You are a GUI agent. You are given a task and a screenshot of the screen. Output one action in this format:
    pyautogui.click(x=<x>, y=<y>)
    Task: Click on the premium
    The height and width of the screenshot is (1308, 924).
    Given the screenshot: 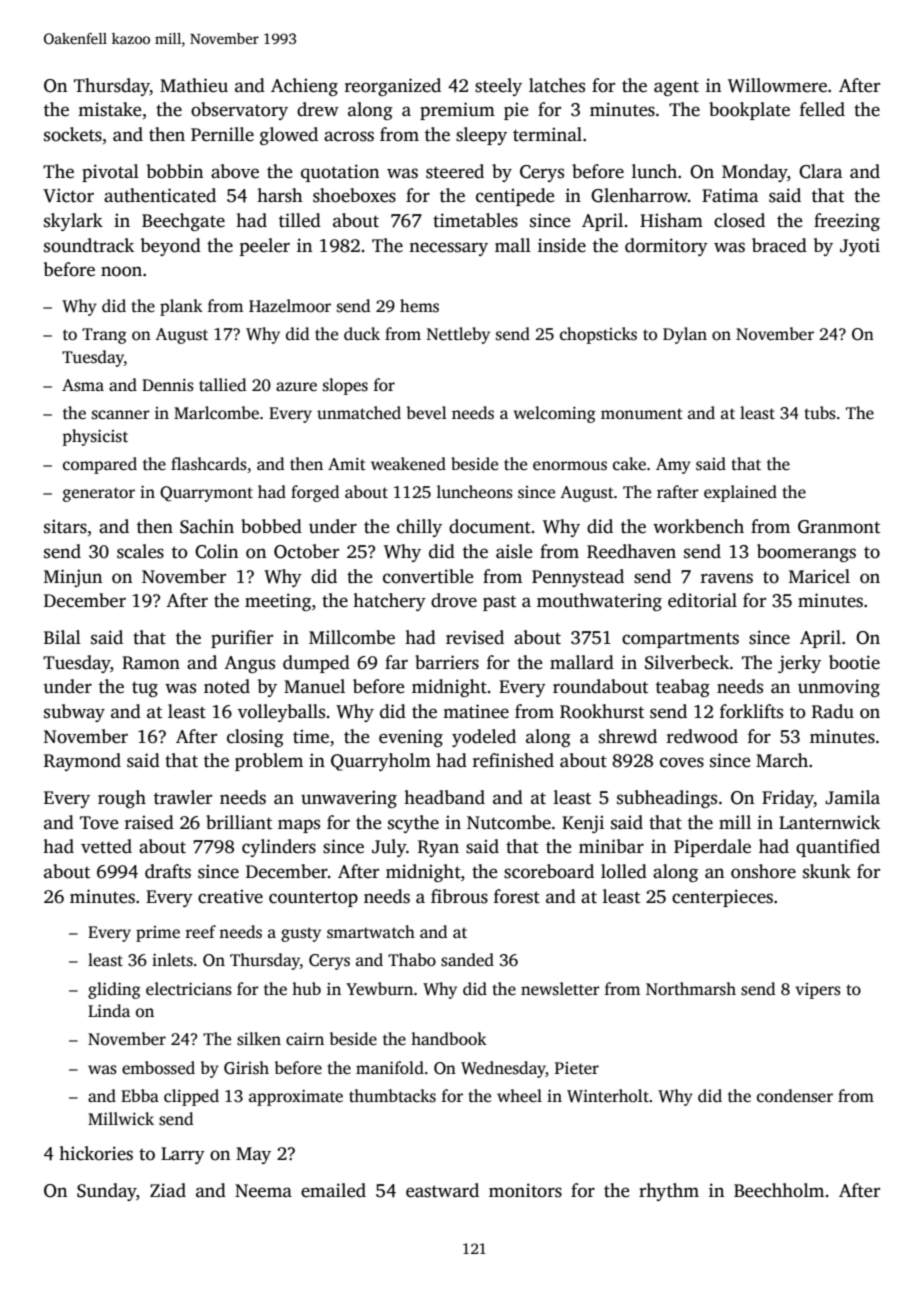 What is the action you would take?
    pyautogui.click(x=457, y=111)
